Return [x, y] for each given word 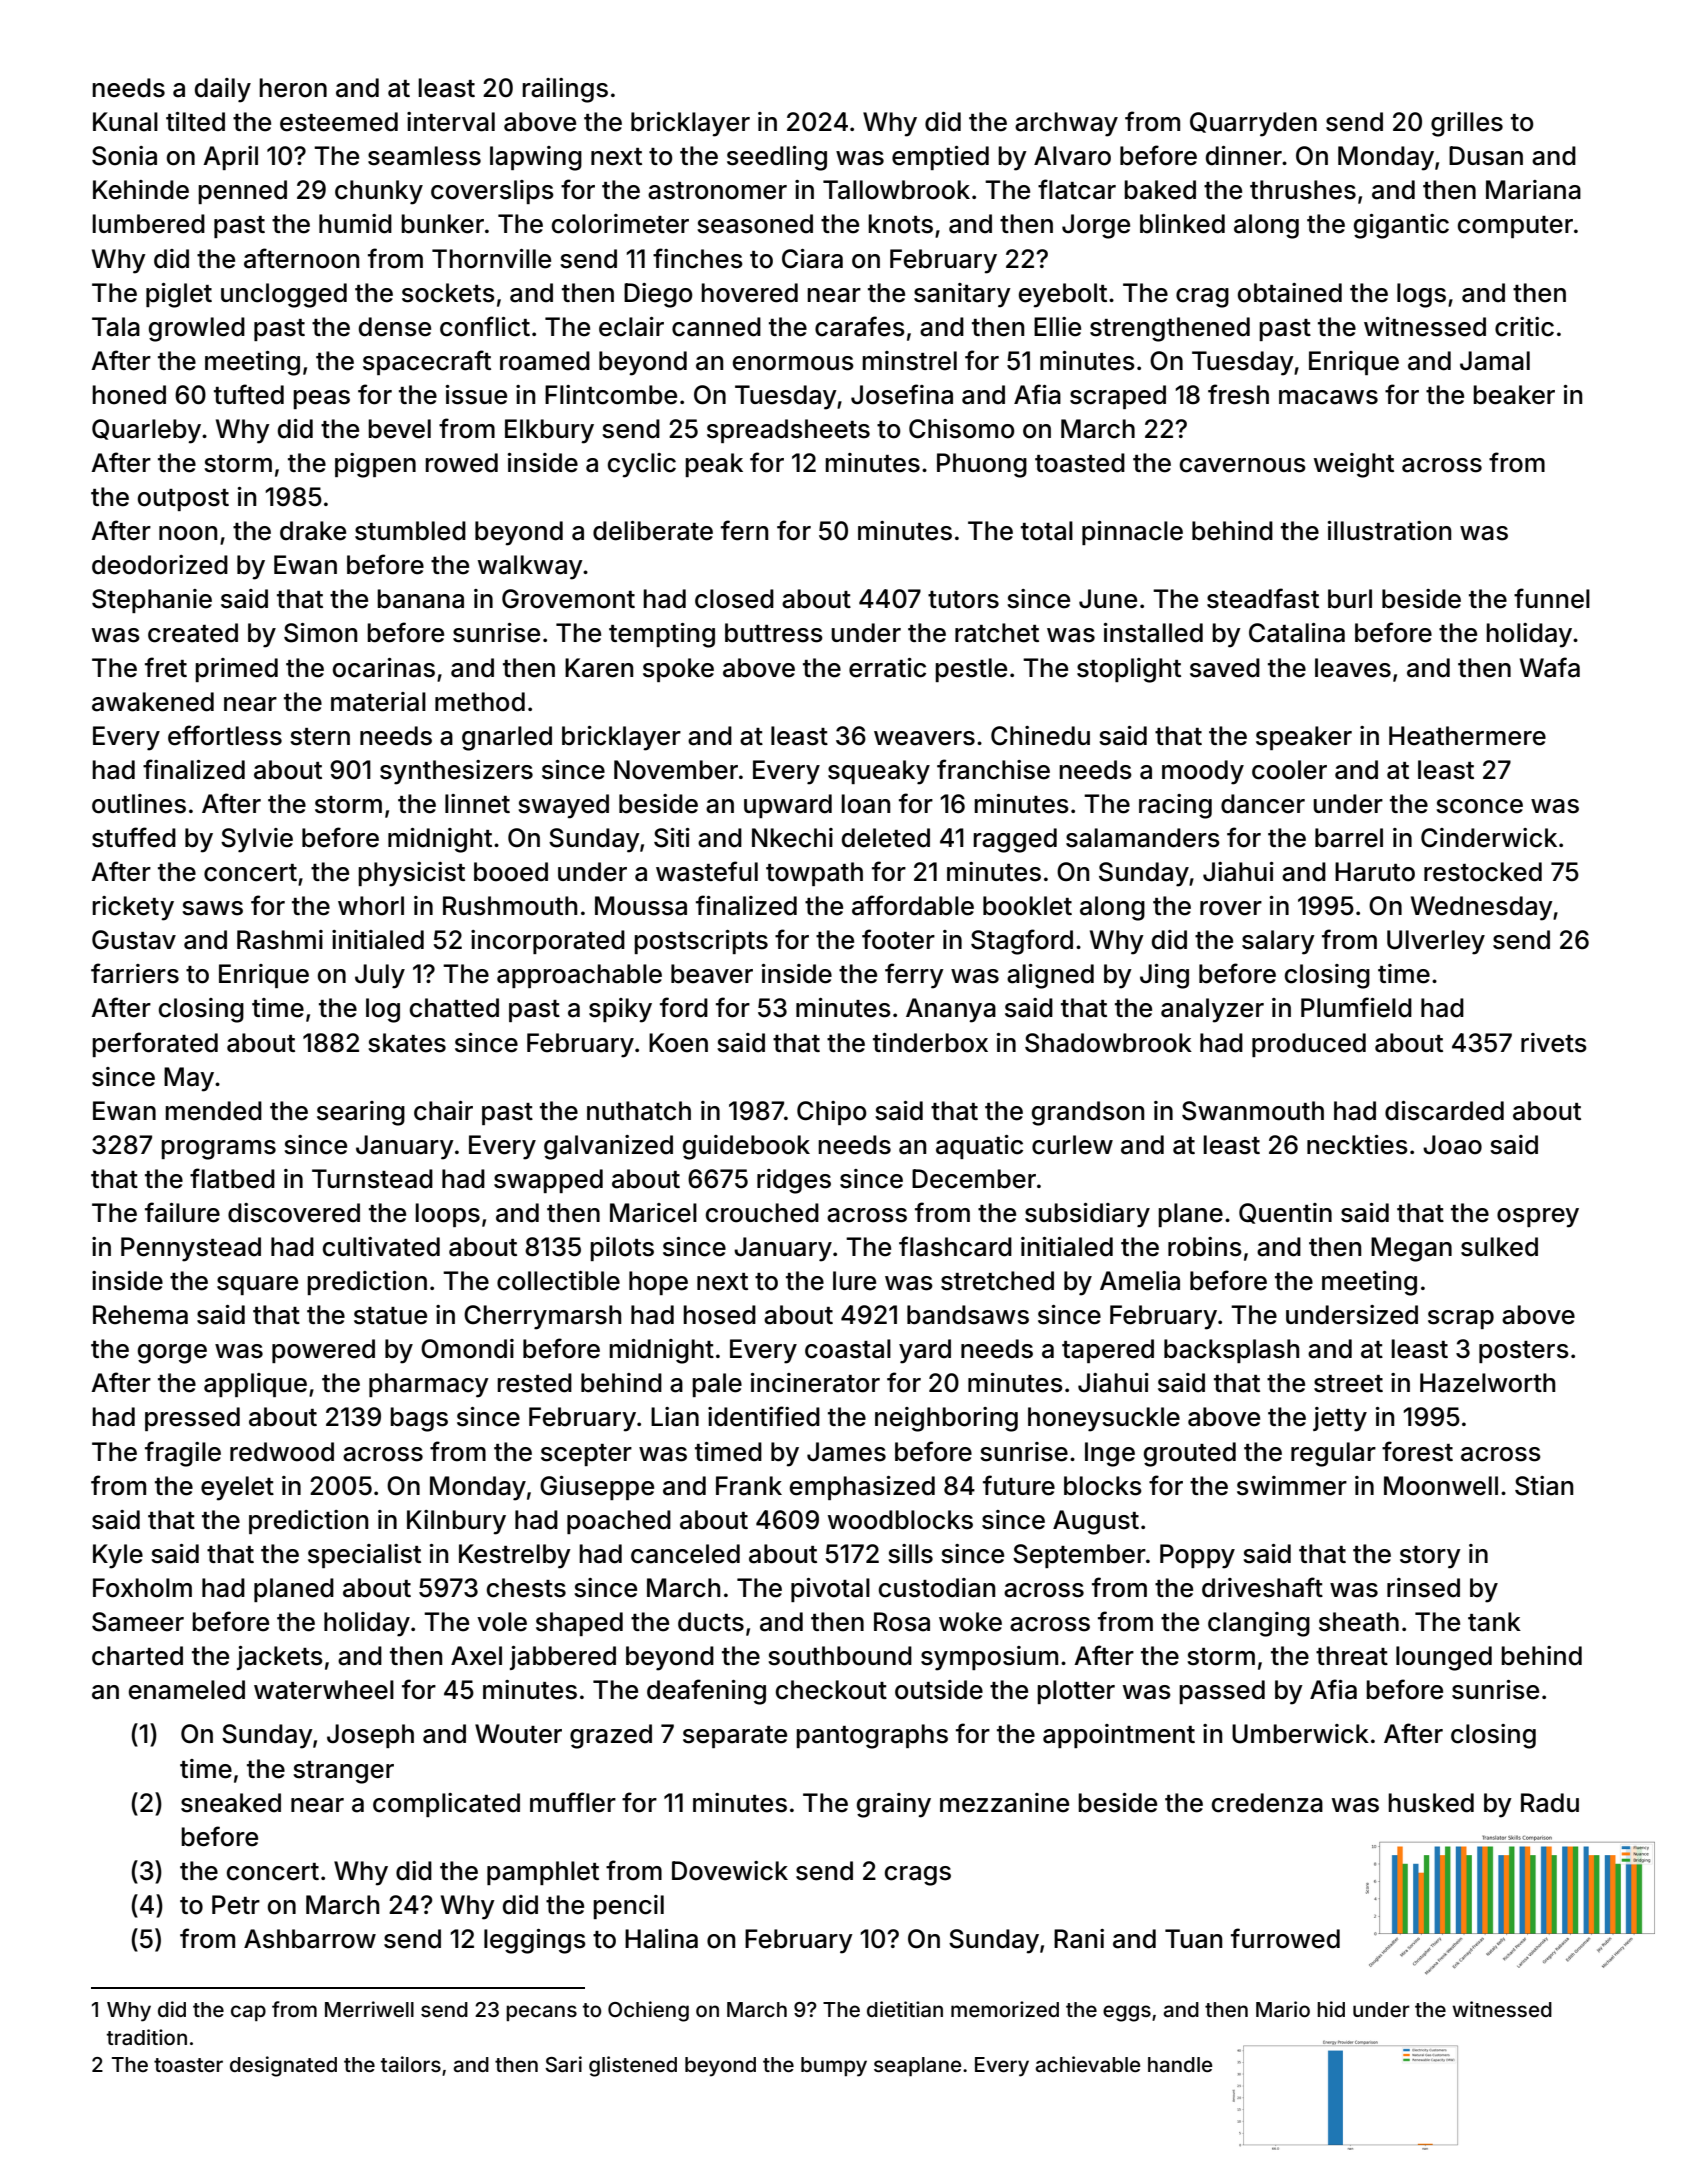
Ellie [1057, 327]
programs [218, 1150]
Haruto [1375, 872]
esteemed [339, 122]
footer [898, 939]
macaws [1328, 397]
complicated [446, 1805]
